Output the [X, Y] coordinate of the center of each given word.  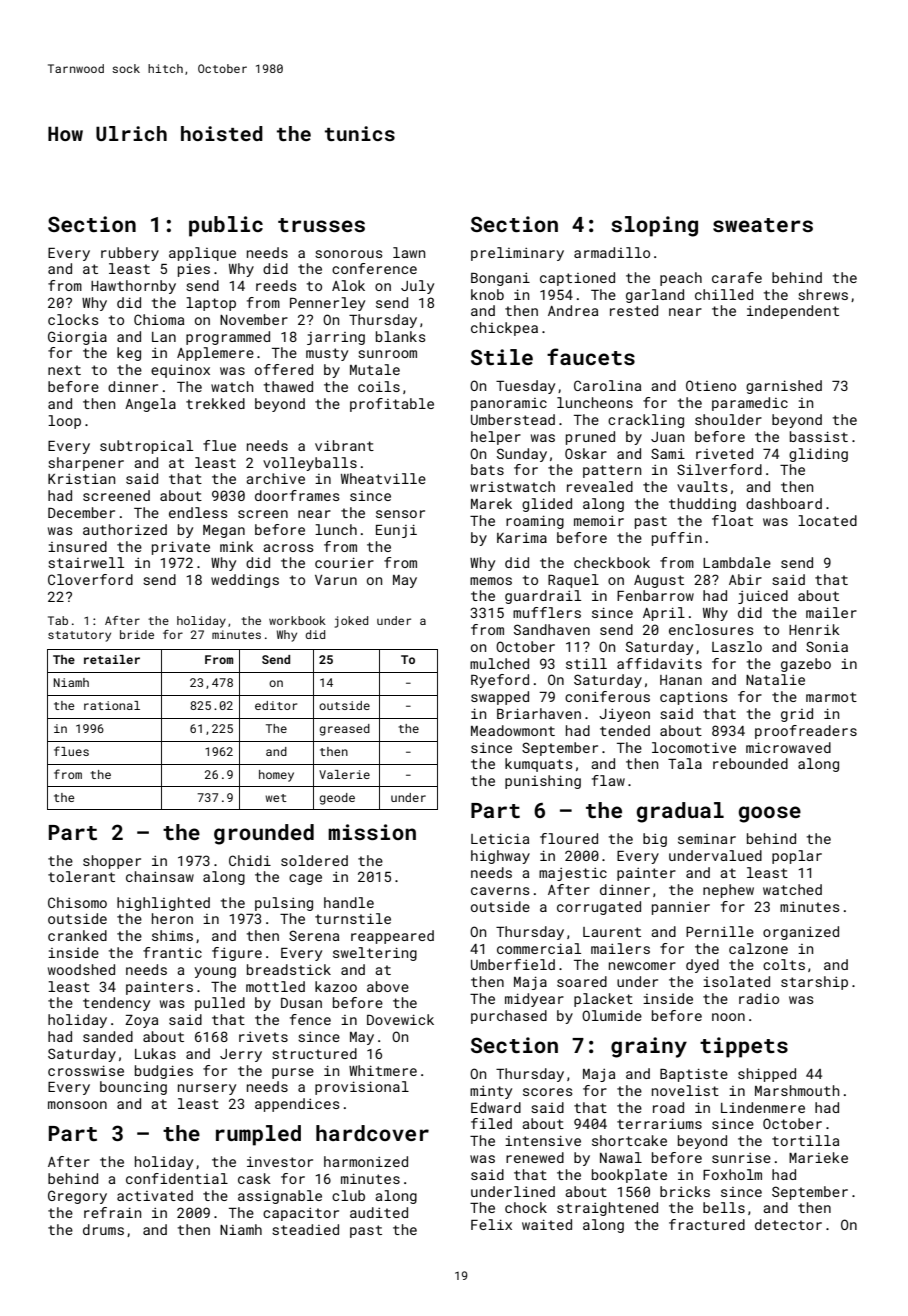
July [417, 287]
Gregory [77, 1197]
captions [693, 698]
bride [137, 634]
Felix [491, 1224]
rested [634, 310]
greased [345, 730]
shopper [112, 862]
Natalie [775, 679]
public [226, 226]
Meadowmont [513, 730]
